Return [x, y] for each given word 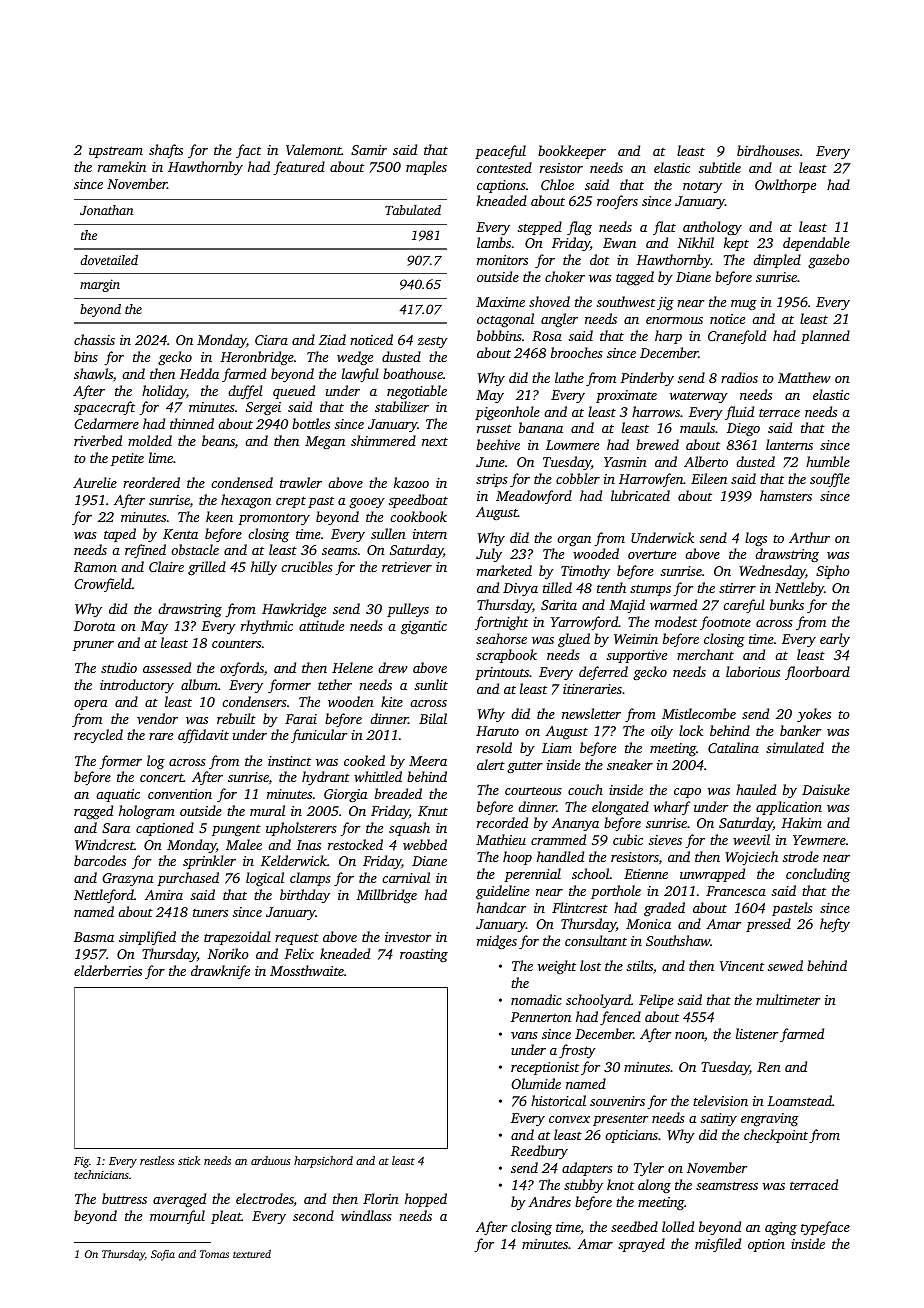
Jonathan [106, 210]
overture [652, 555]
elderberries [108, 970]
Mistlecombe [699, 713]
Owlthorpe [785, 186]
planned [825, 337]
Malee [244, 844]
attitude [321, 625]
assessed [167, 667]
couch [585, 789]
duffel [245, 392]
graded [664, 909]
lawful [360, 375]
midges [497, 942]
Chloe [557, 184]
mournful [177, 1217]
